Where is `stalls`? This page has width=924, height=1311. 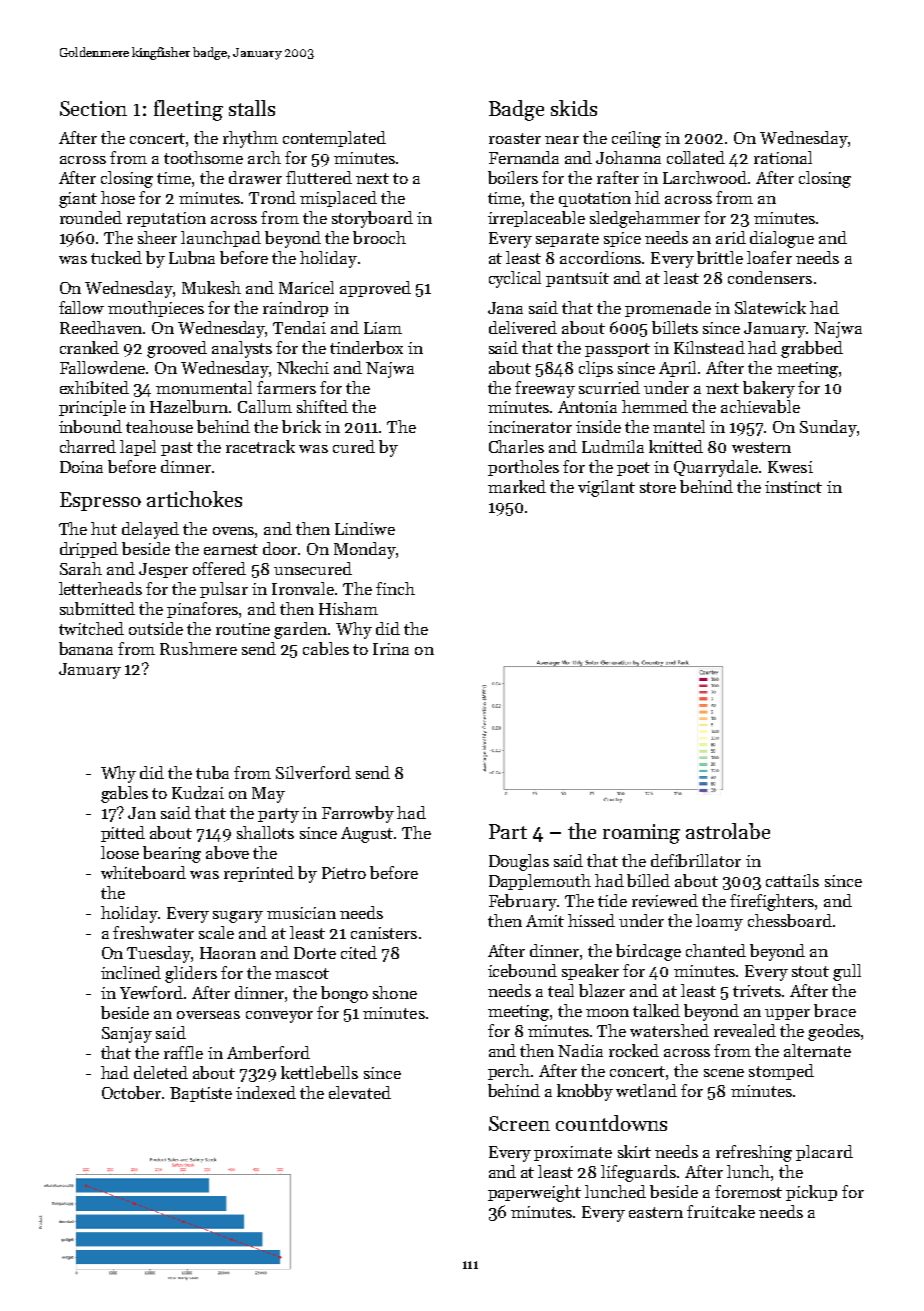 stalls is located at coordinates (252, 108).
